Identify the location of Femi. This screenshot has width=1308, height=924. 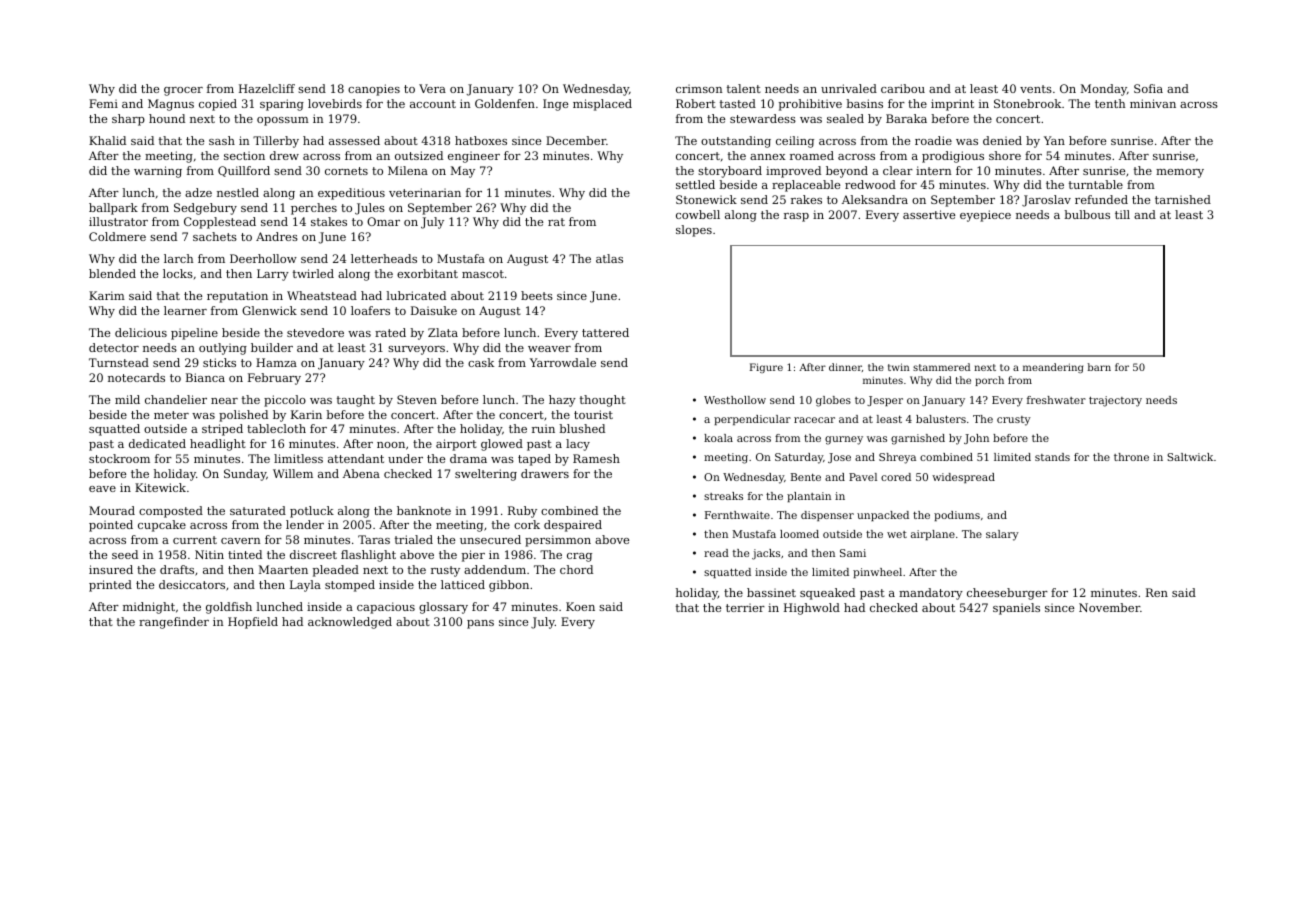
(103, 103).
